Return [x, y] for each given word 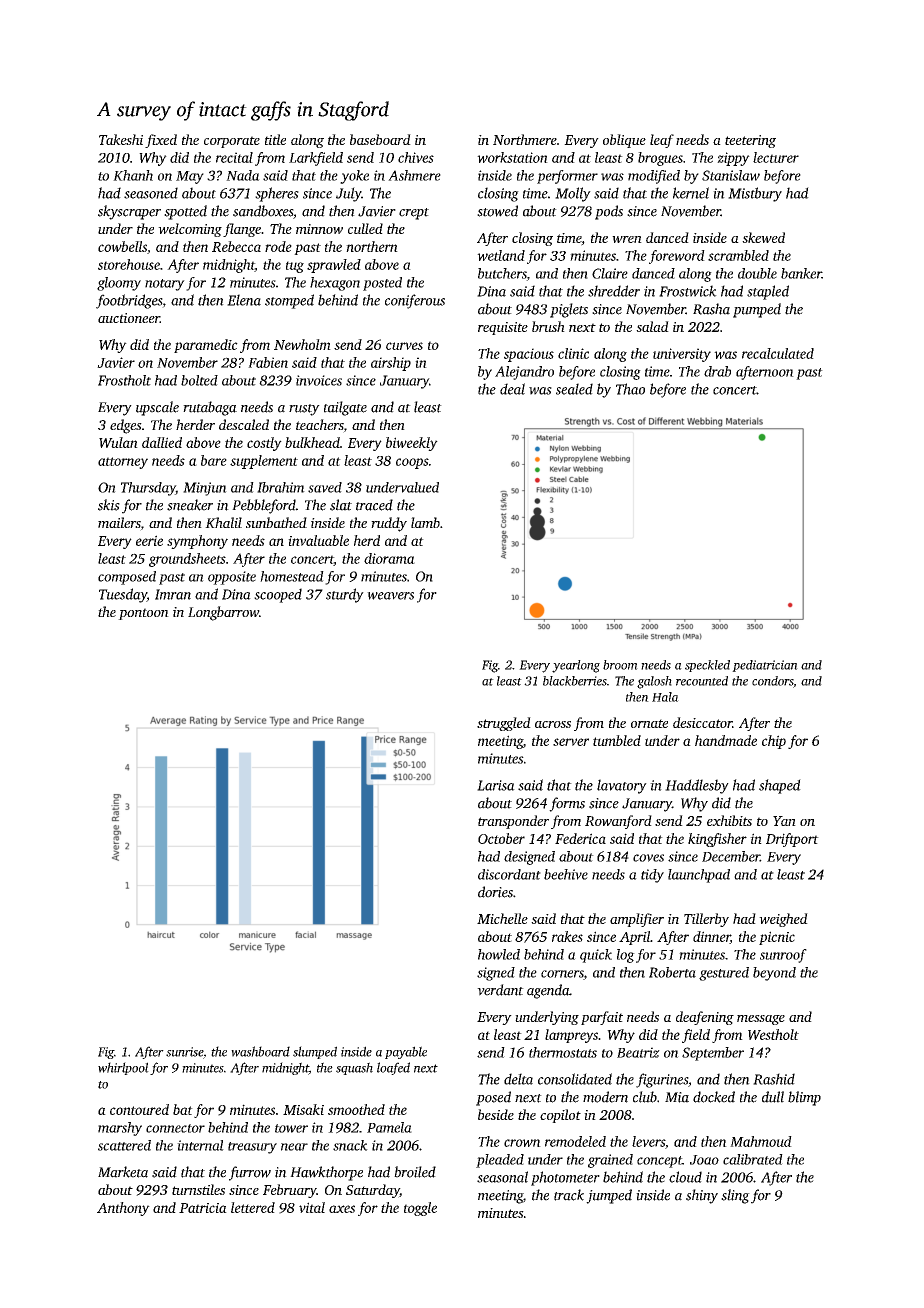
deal [512, 389]
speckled [707, 666]
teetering [750, 141]
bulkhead [312, 442]
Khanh [133, 175]
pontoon [143, 614]
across [553, 724]
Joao [704, 1160]
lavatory [622, 786]
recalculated [778, 353]
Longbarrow [223, 613]
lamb [425, 522]
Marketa [123, 1172]
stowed [497, 211]
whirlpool [123, 1068]
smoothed [356, 1109]
